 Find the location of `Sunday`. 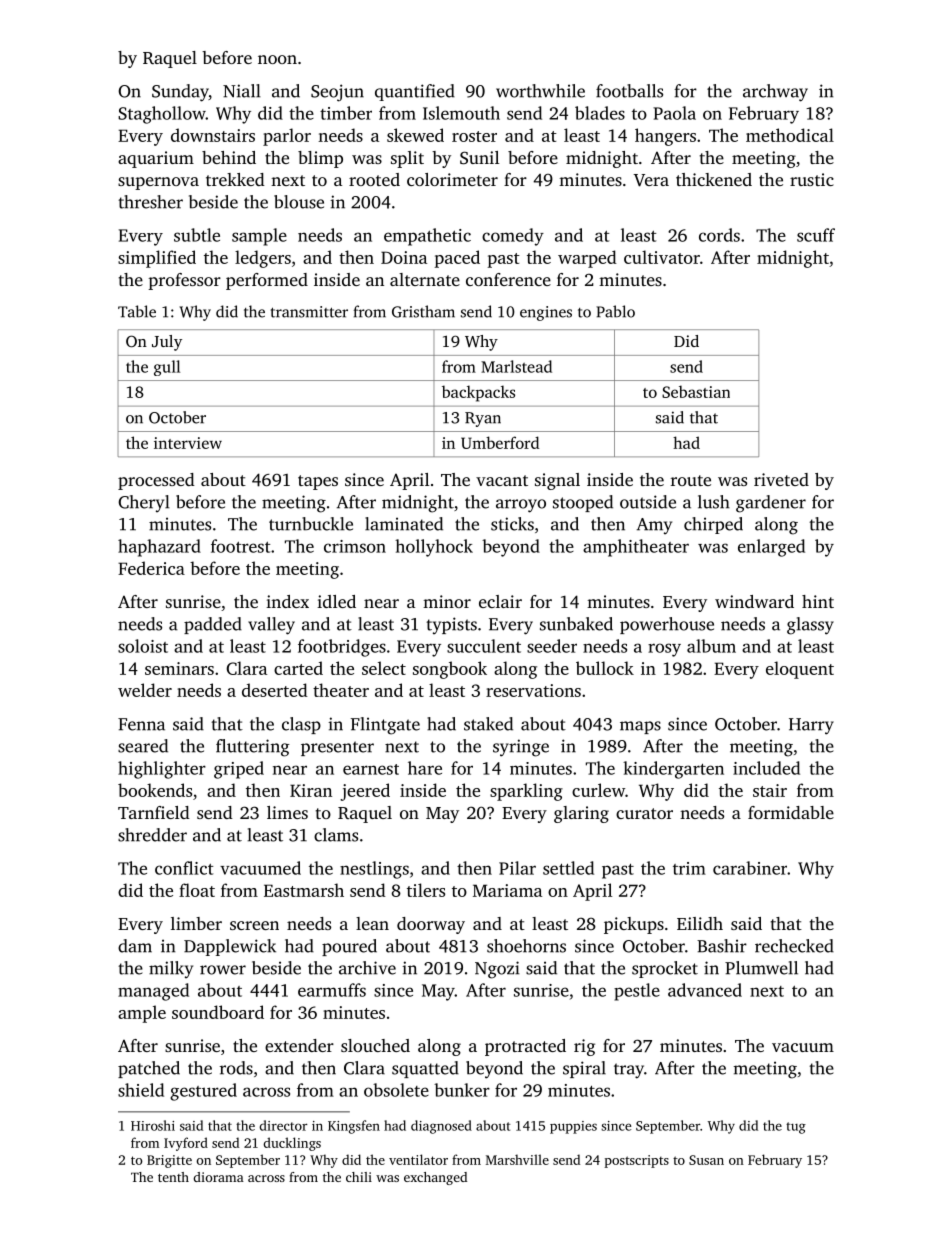

Sunday is located at coordinates (180, 93).
